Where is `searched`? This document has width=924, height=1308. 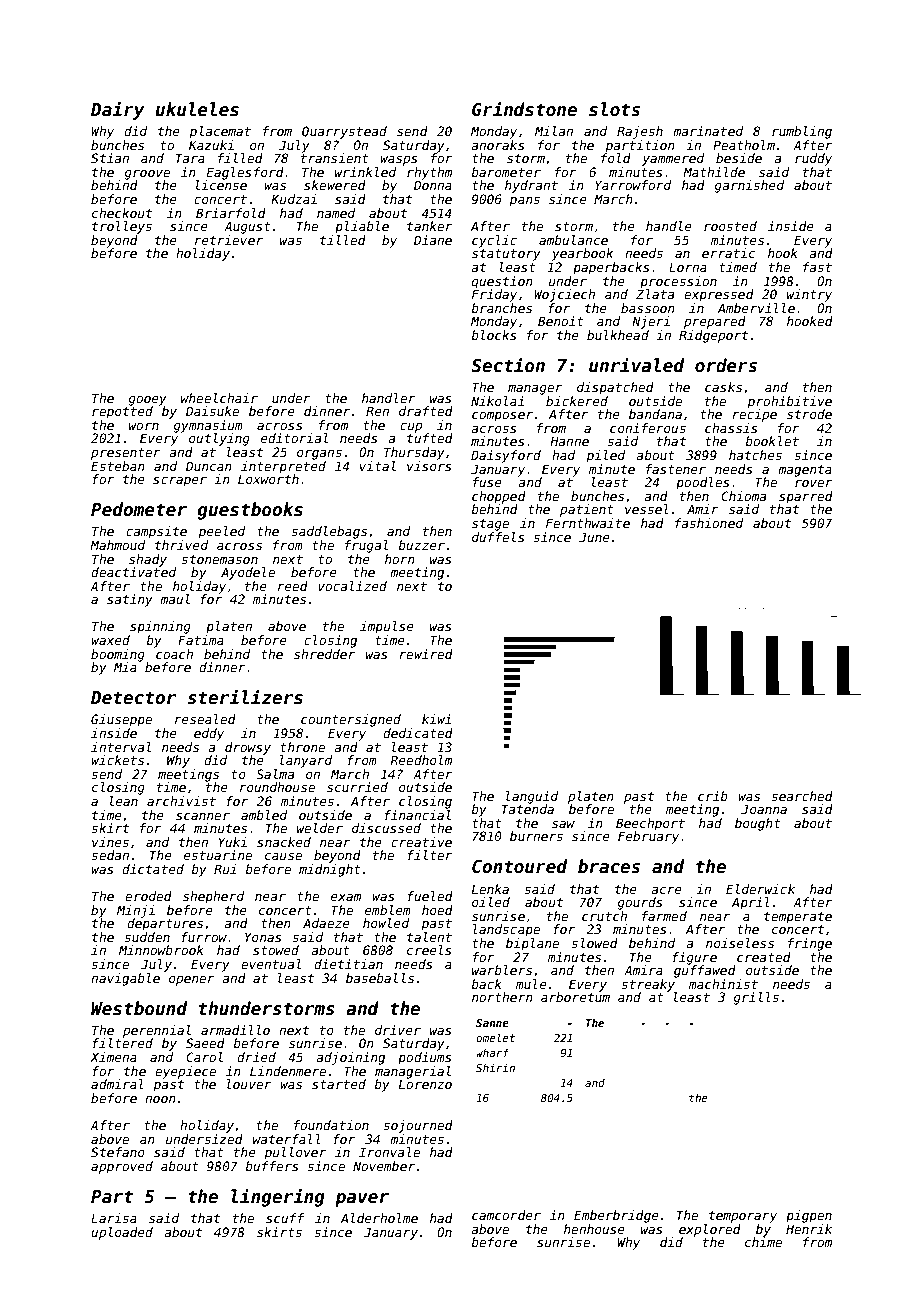 searched is located at coordinates (802, 796).
